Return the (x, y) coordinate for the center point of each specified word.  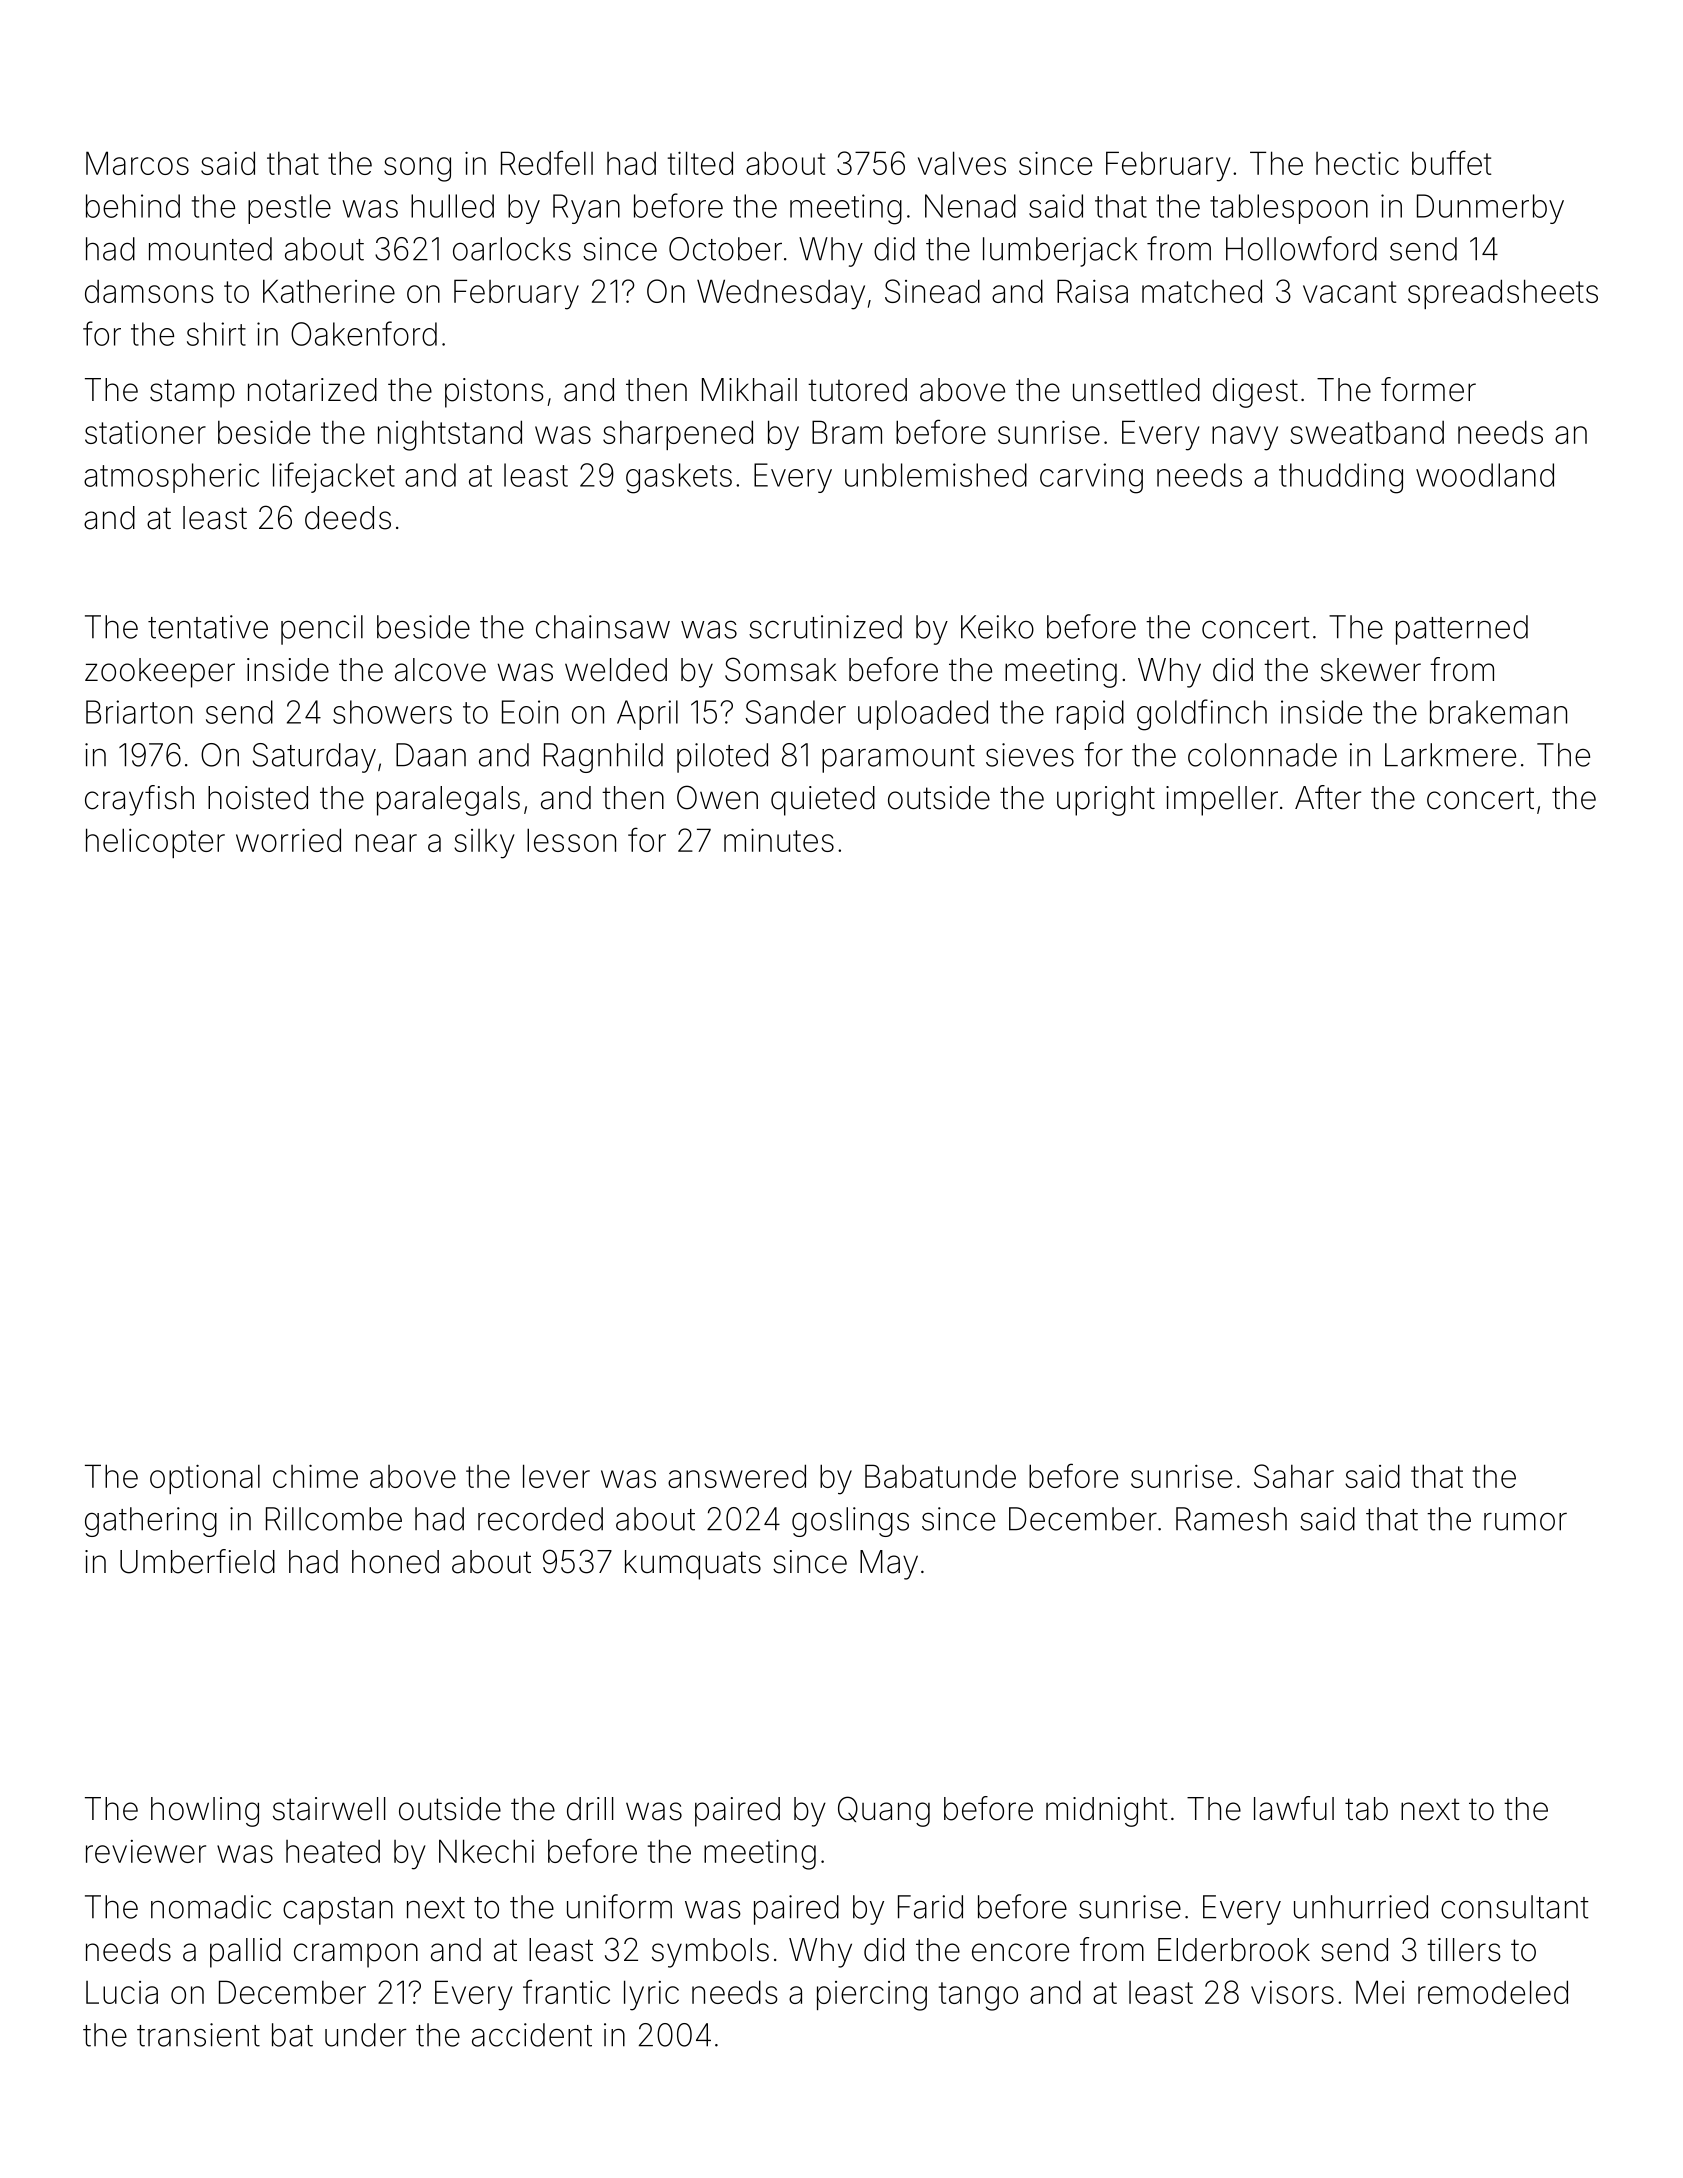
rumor (1525, 1521)
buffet (1451, 162)
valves (962, 163)
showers (392, 712)
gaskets (679, 478)
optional (205, 1479)
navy (1245, 438)
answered (737, 1476)
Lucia (122, 1992)
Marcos (137, 163)
